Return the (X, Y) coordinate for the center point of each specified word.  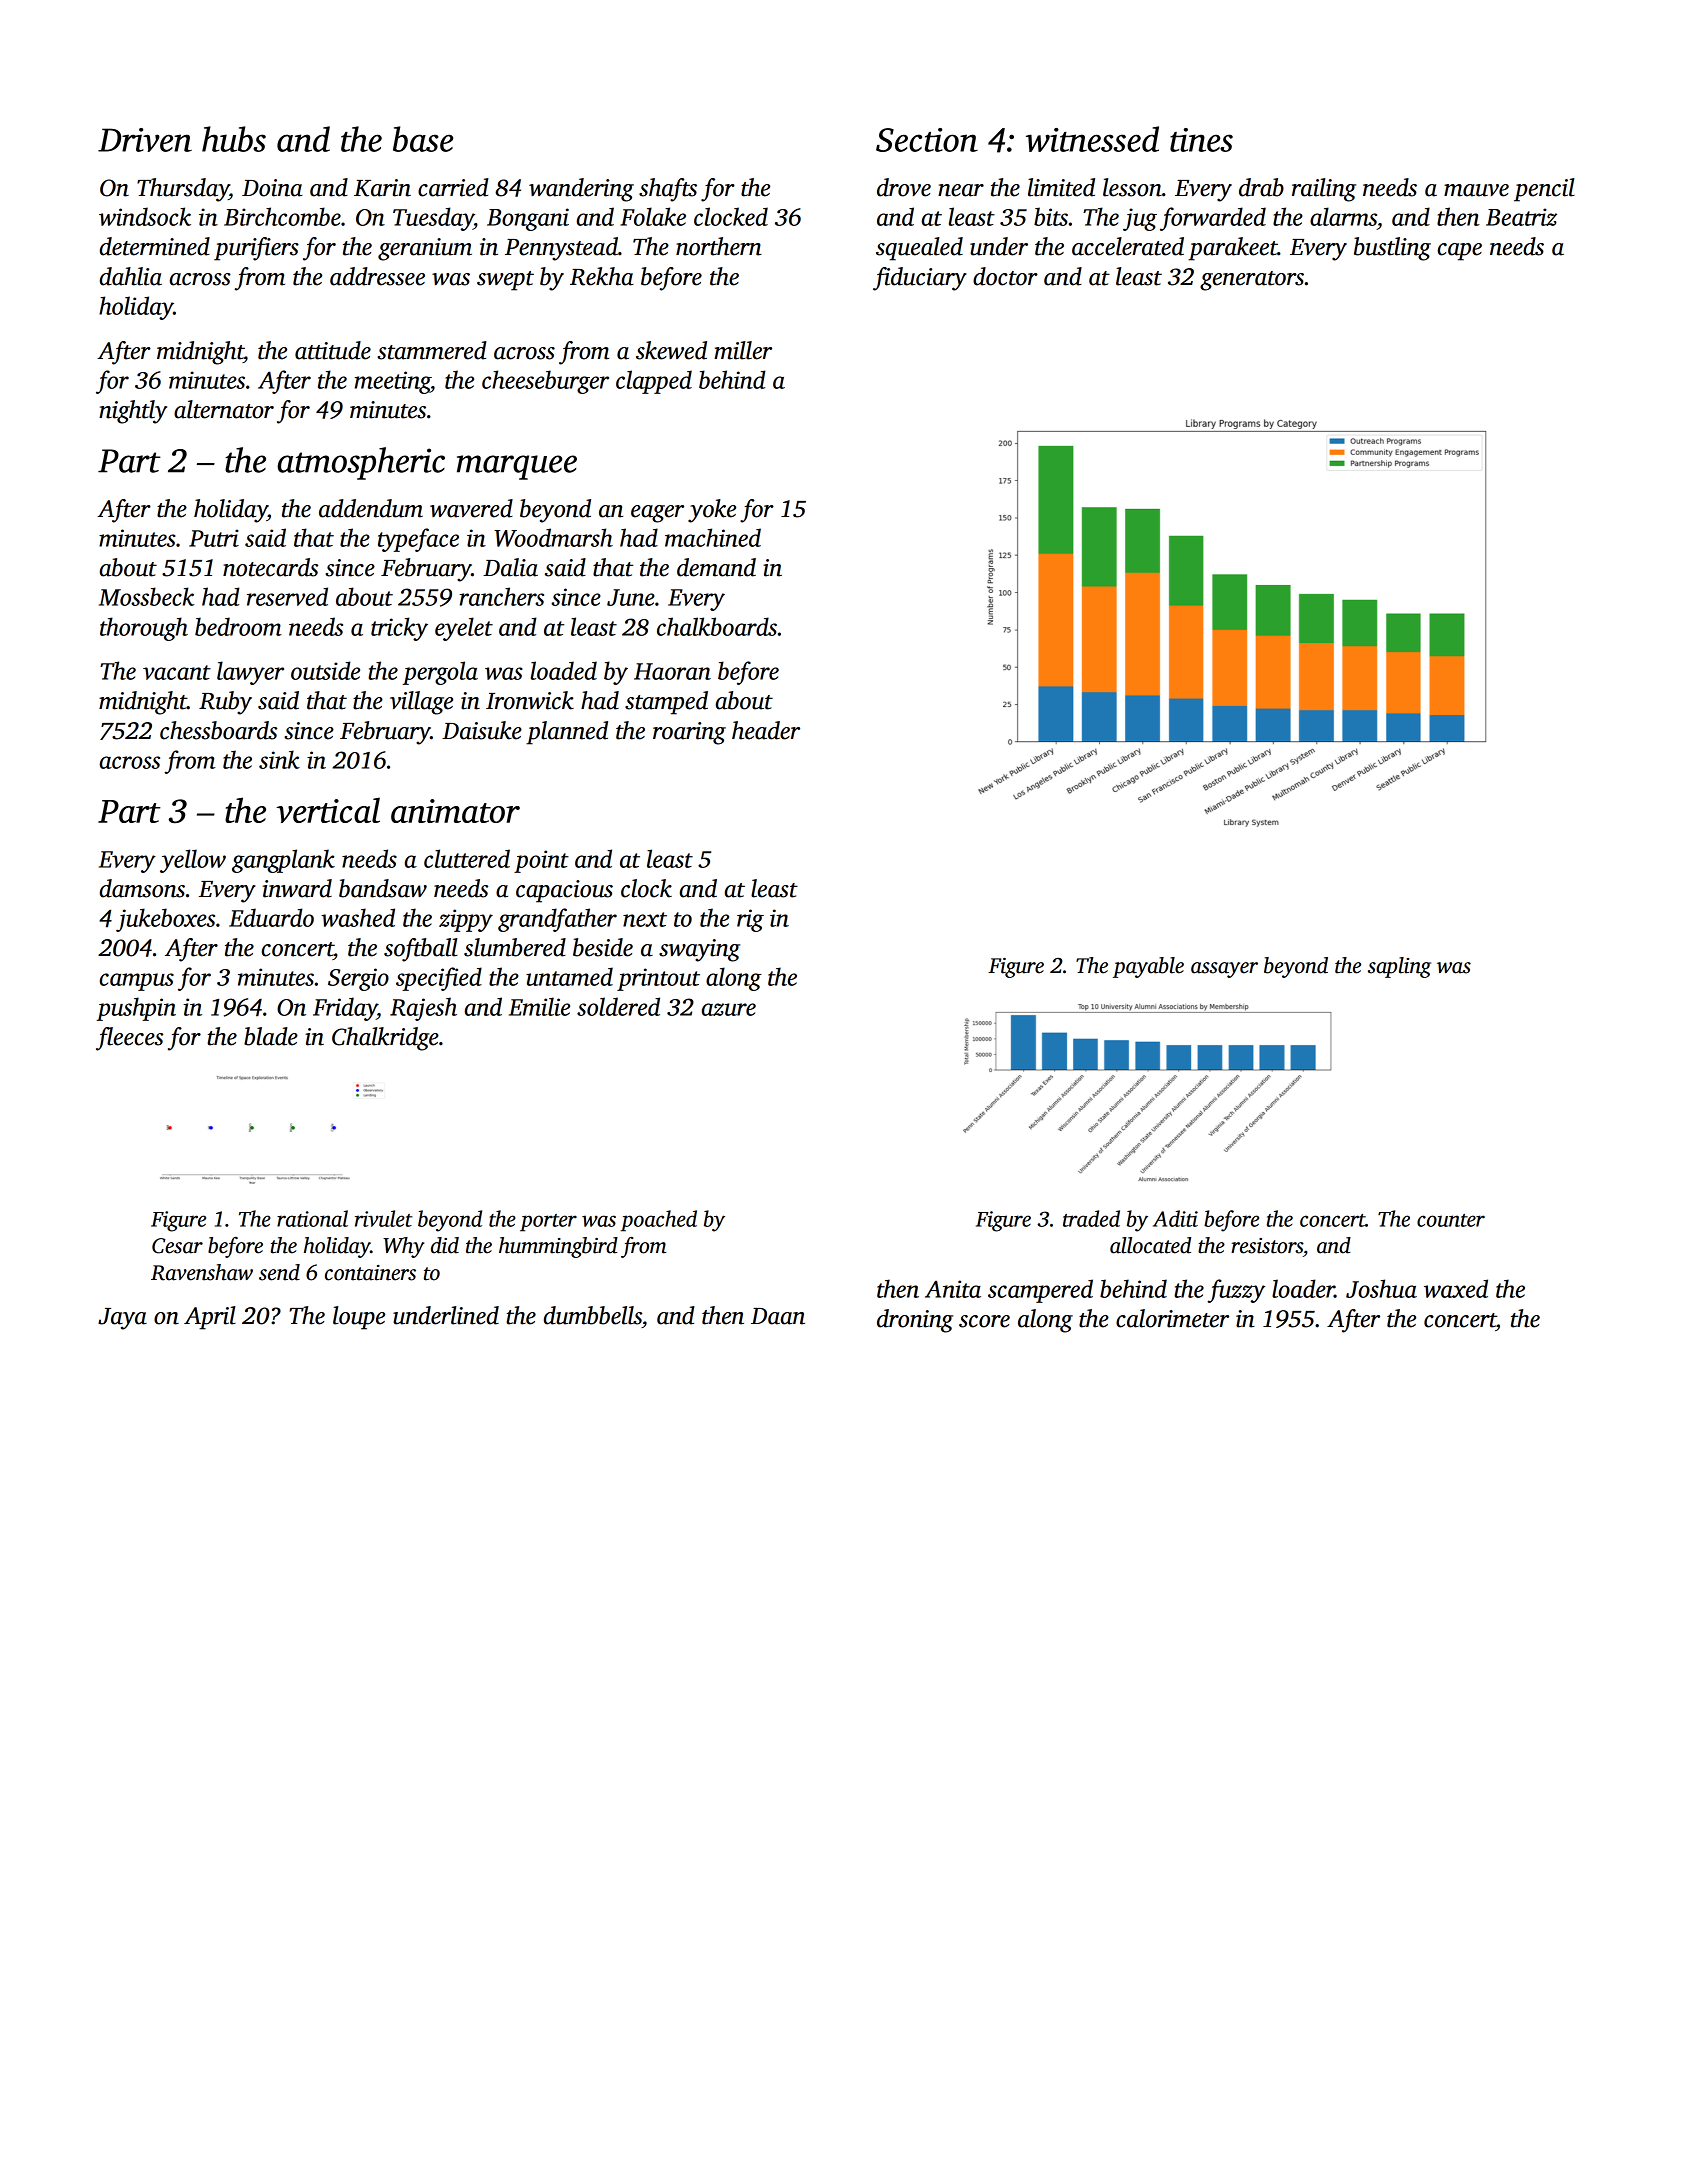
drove (904, 187)
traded (1091, 1218)
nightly (133, 412)
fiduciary (920, 279)
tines (1201, 140)
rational (312, 1218)
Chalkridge (385, 1039)
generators (1252, 281)
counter (1451, 1220)
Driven (145, 140)
